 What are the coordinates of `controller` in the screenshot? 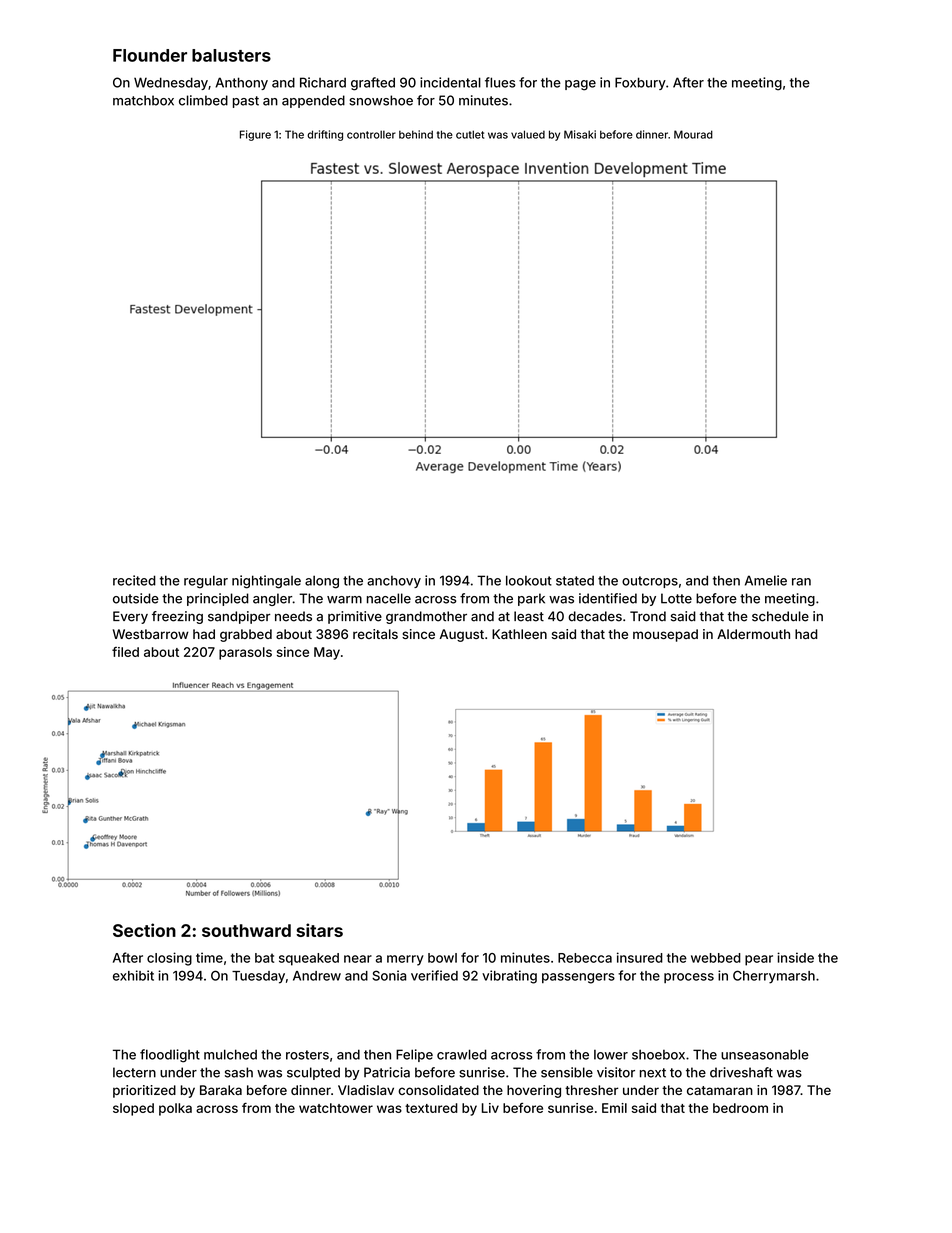 It's located at (371, 134).
